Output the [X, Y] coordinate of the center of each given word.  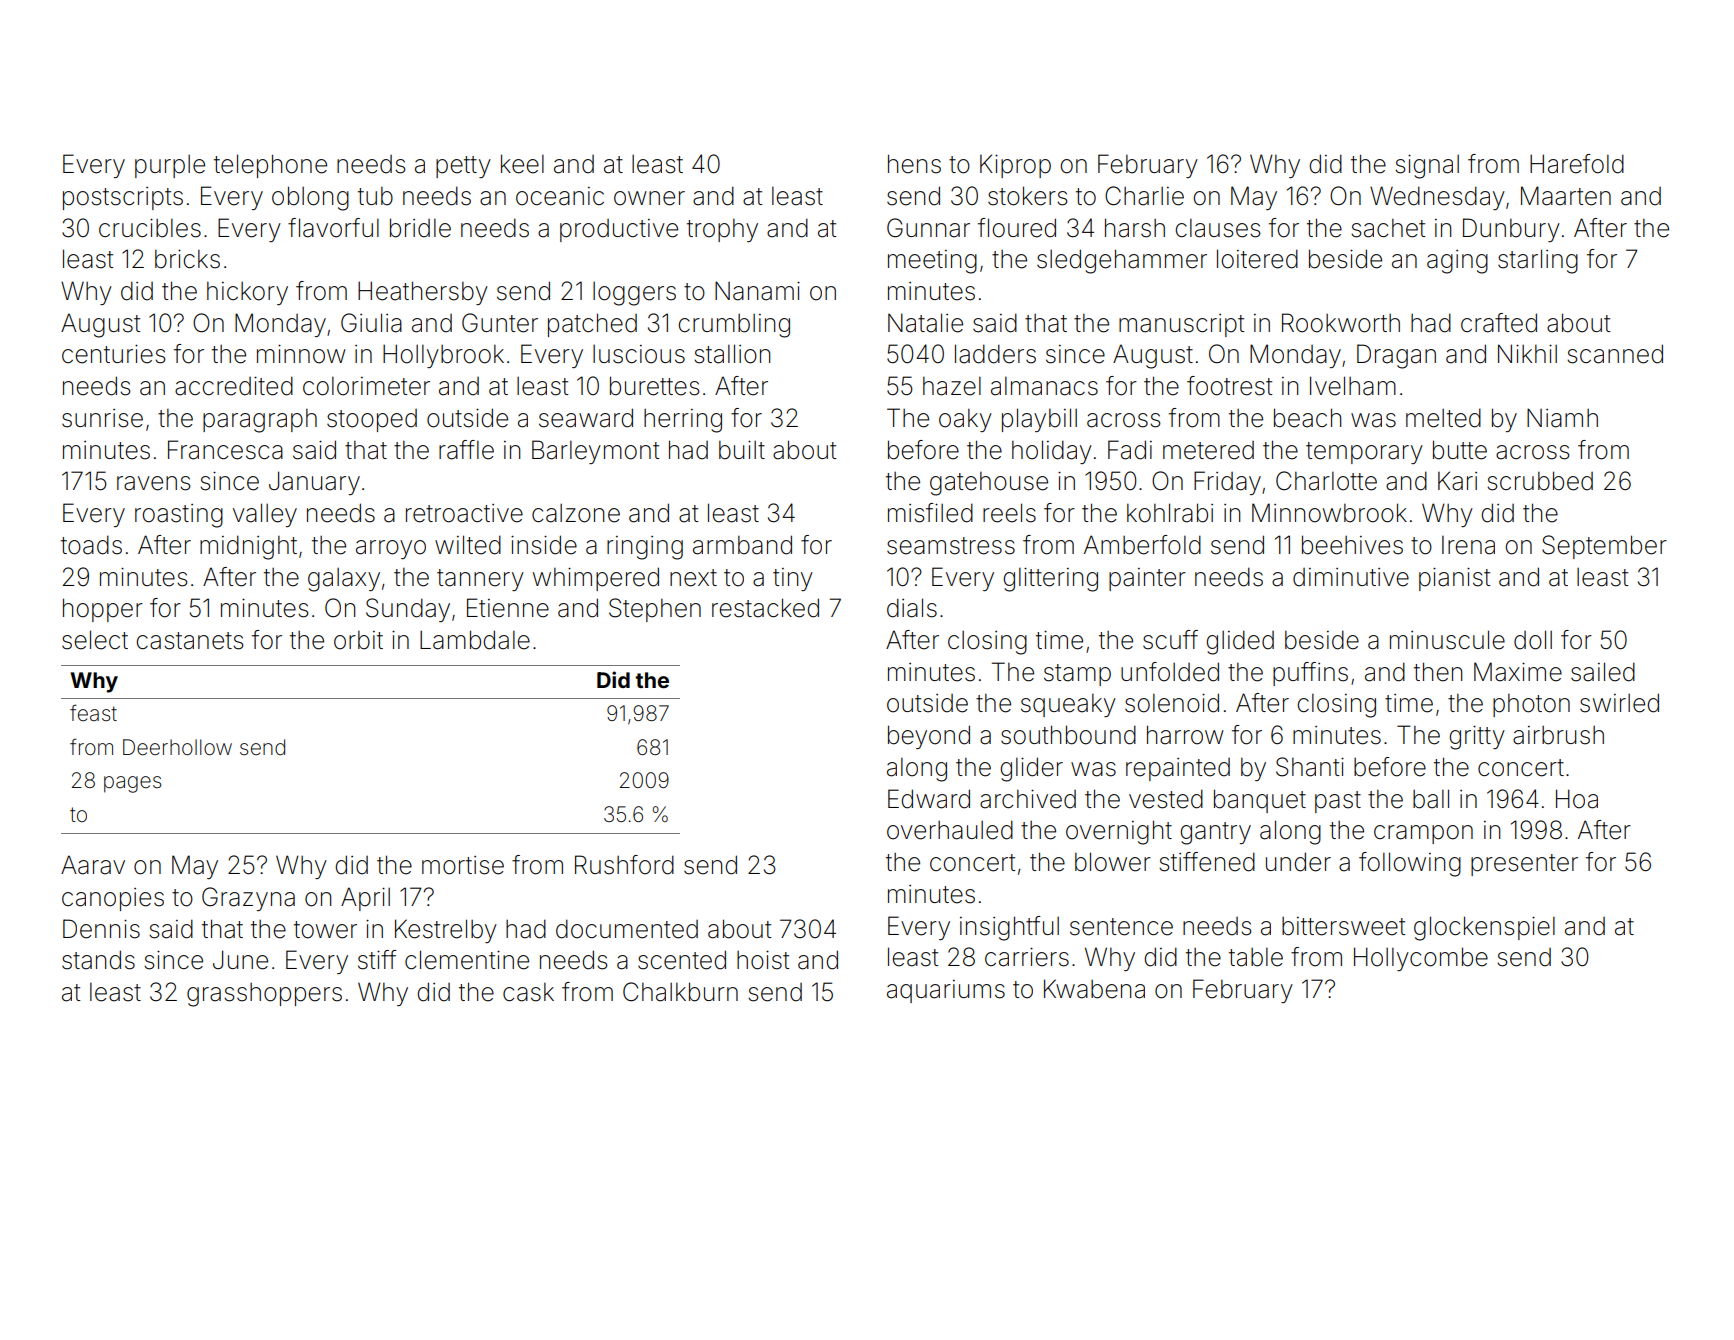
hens [914, 164]
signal [1427, 166]
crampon [1423, 834]
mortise [463, 865]
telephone [270, 166]
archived [1028, 799]
